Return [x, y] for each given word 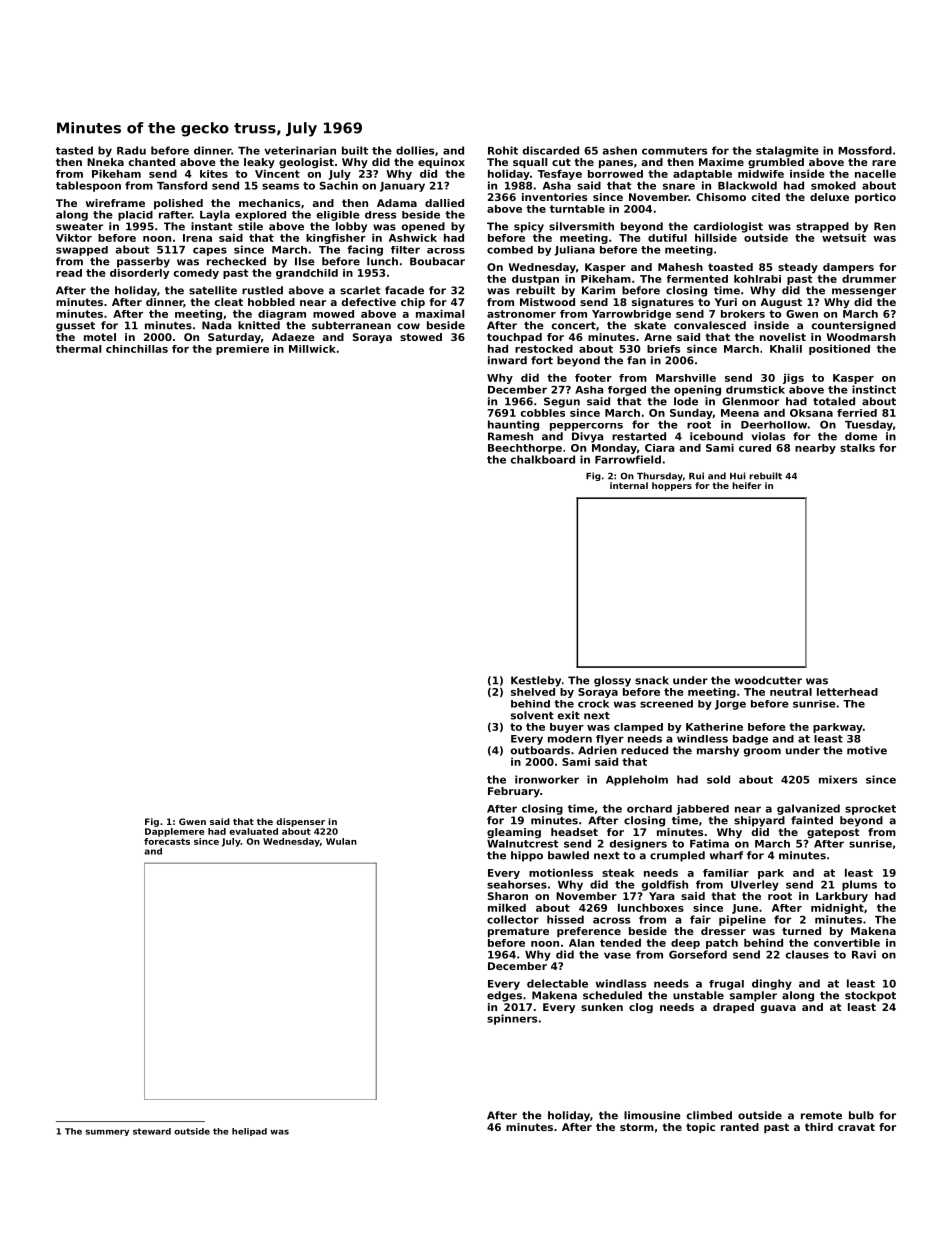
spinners [512, 1019]
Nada [217, 325]
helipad [249, 1132]
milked [507, 908]
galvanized [808, 809]
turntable [577, 209]
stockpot [870, 996]
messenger [864, 292]
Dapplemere [174, 832]
